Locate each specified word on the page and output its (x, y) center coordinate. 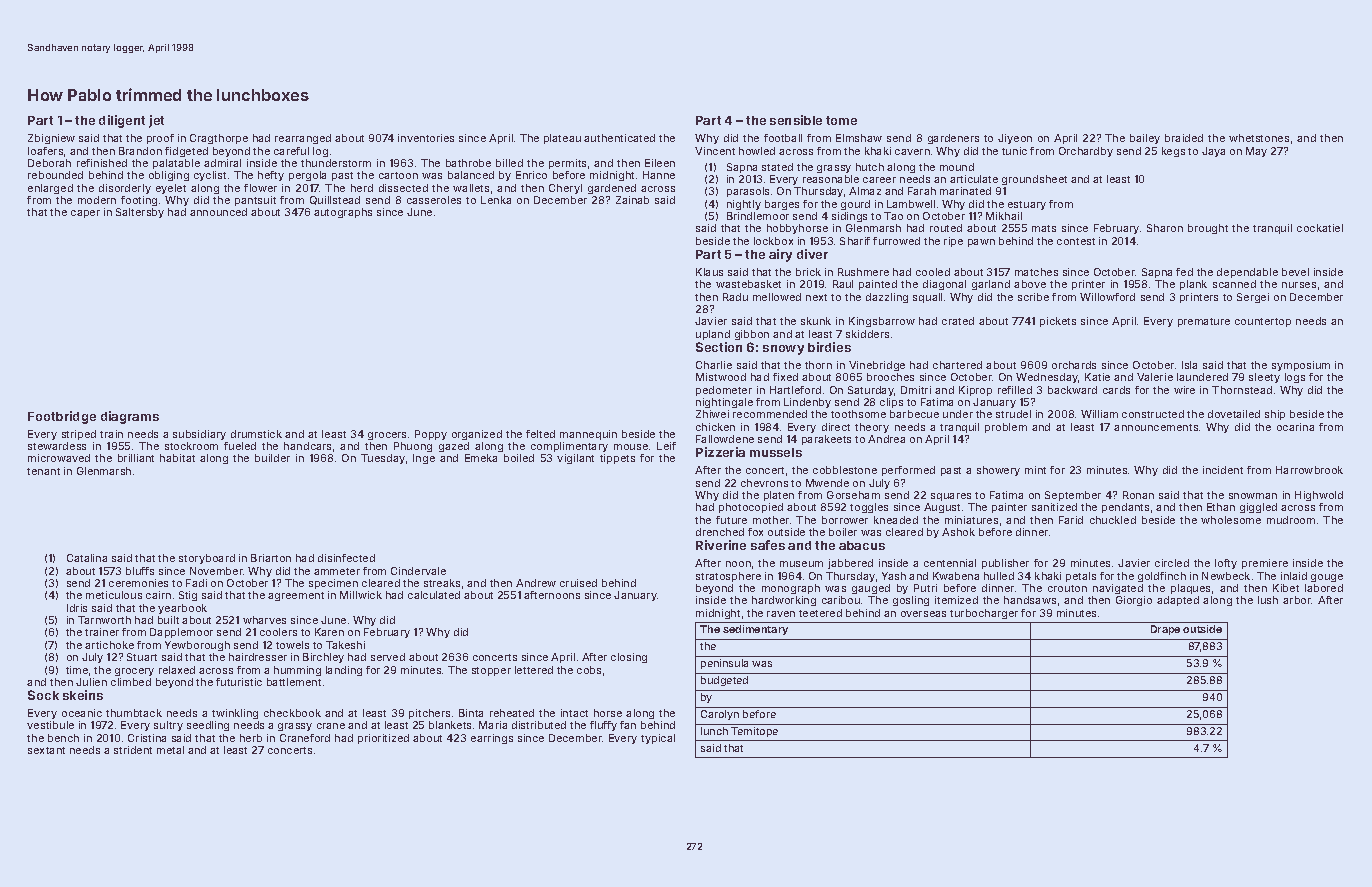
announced (218, 212)
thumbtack (134, 713)
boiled (519, 458)
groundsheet (1034, 180)
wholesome (1231, 520)
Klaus (709, 272)
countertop (1263, 322)
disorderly (125, 189)
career (879, 180)
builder (272, 458)
